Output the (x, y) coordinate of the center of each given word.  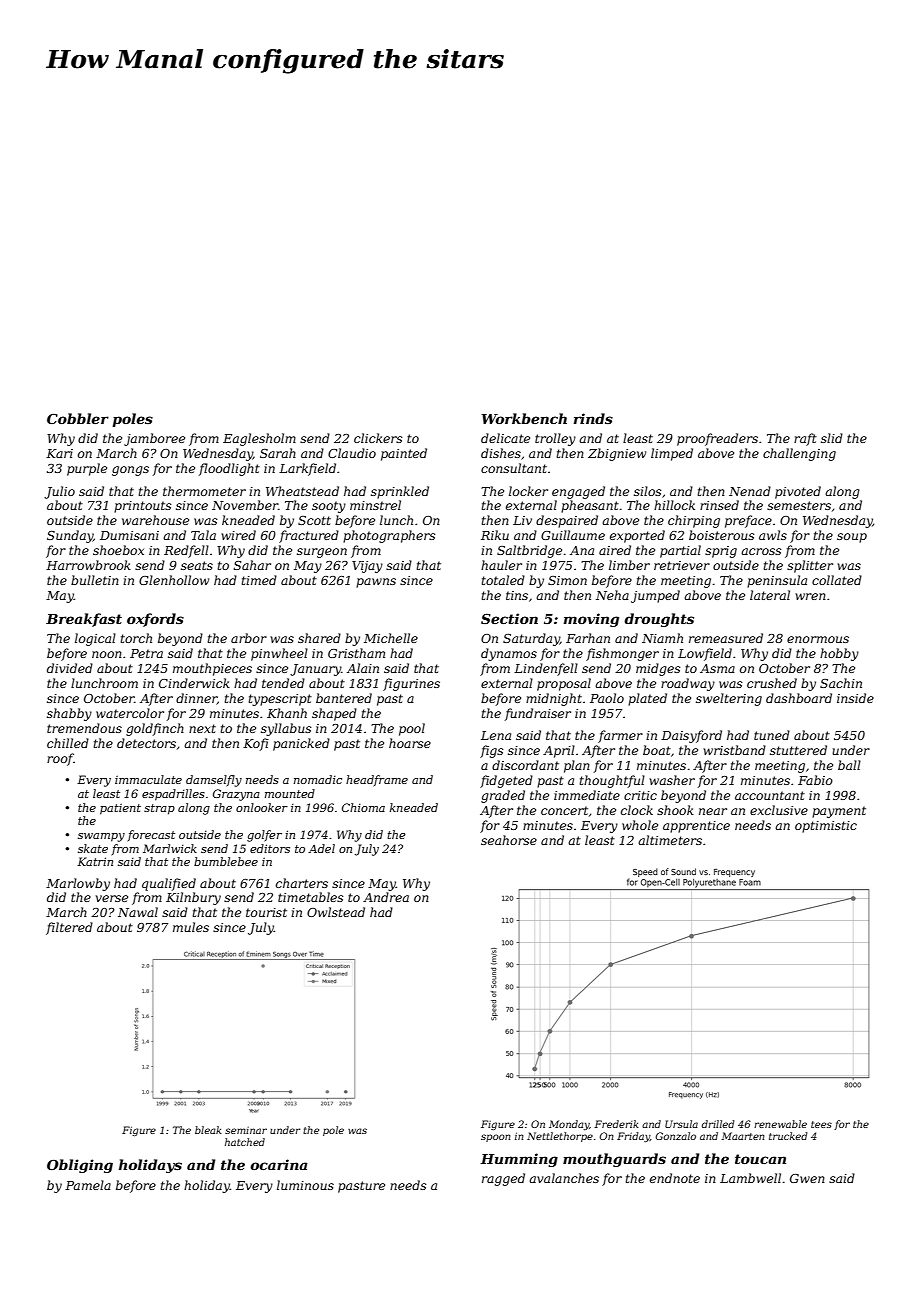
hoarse (410, 743)
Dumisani (129, 535)
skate (93, 848)
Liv (522, 520)
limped (672, 454)
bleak (208, 1130)
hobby (839, 654)
